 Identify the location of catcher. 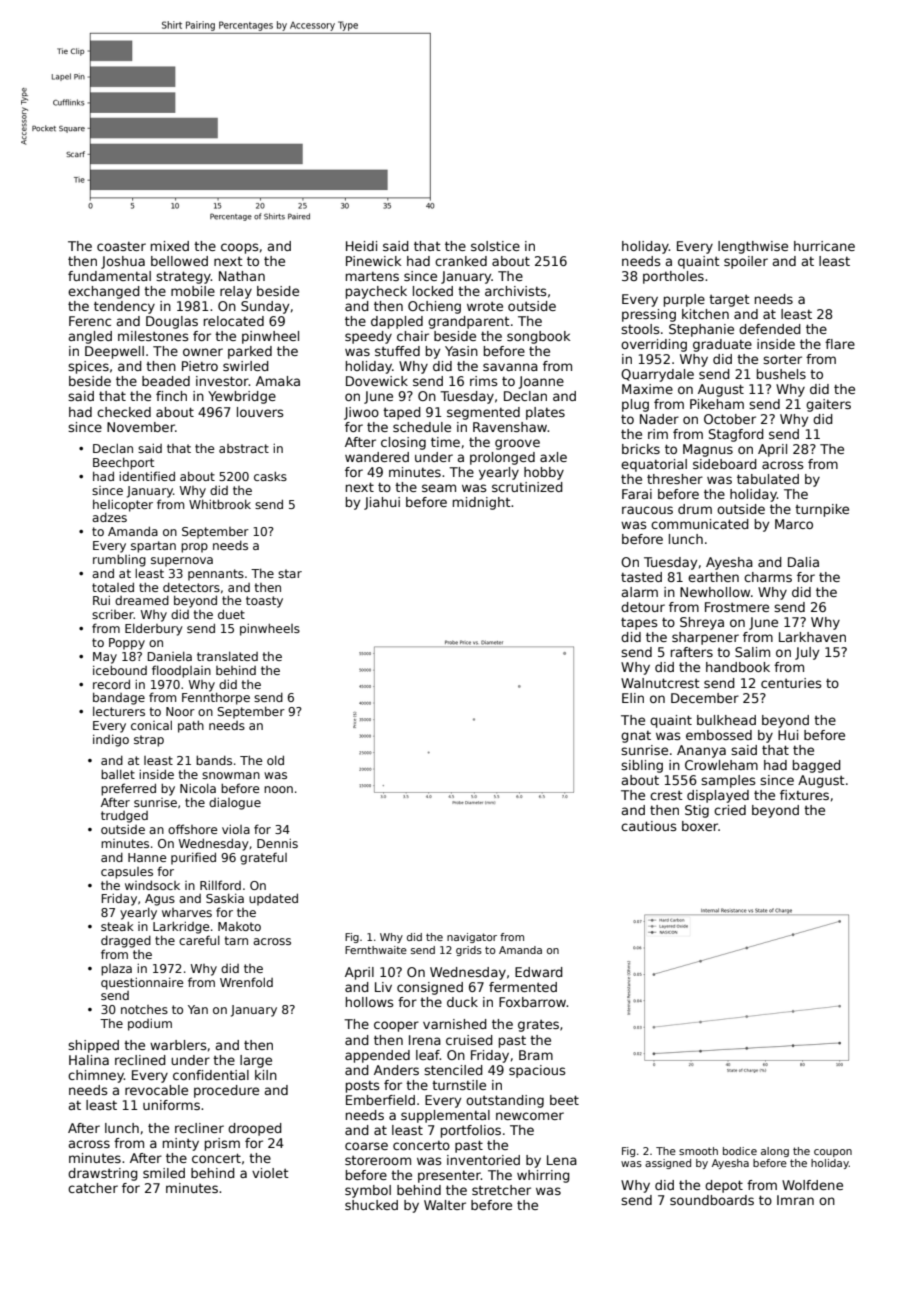
(93, 1188).
